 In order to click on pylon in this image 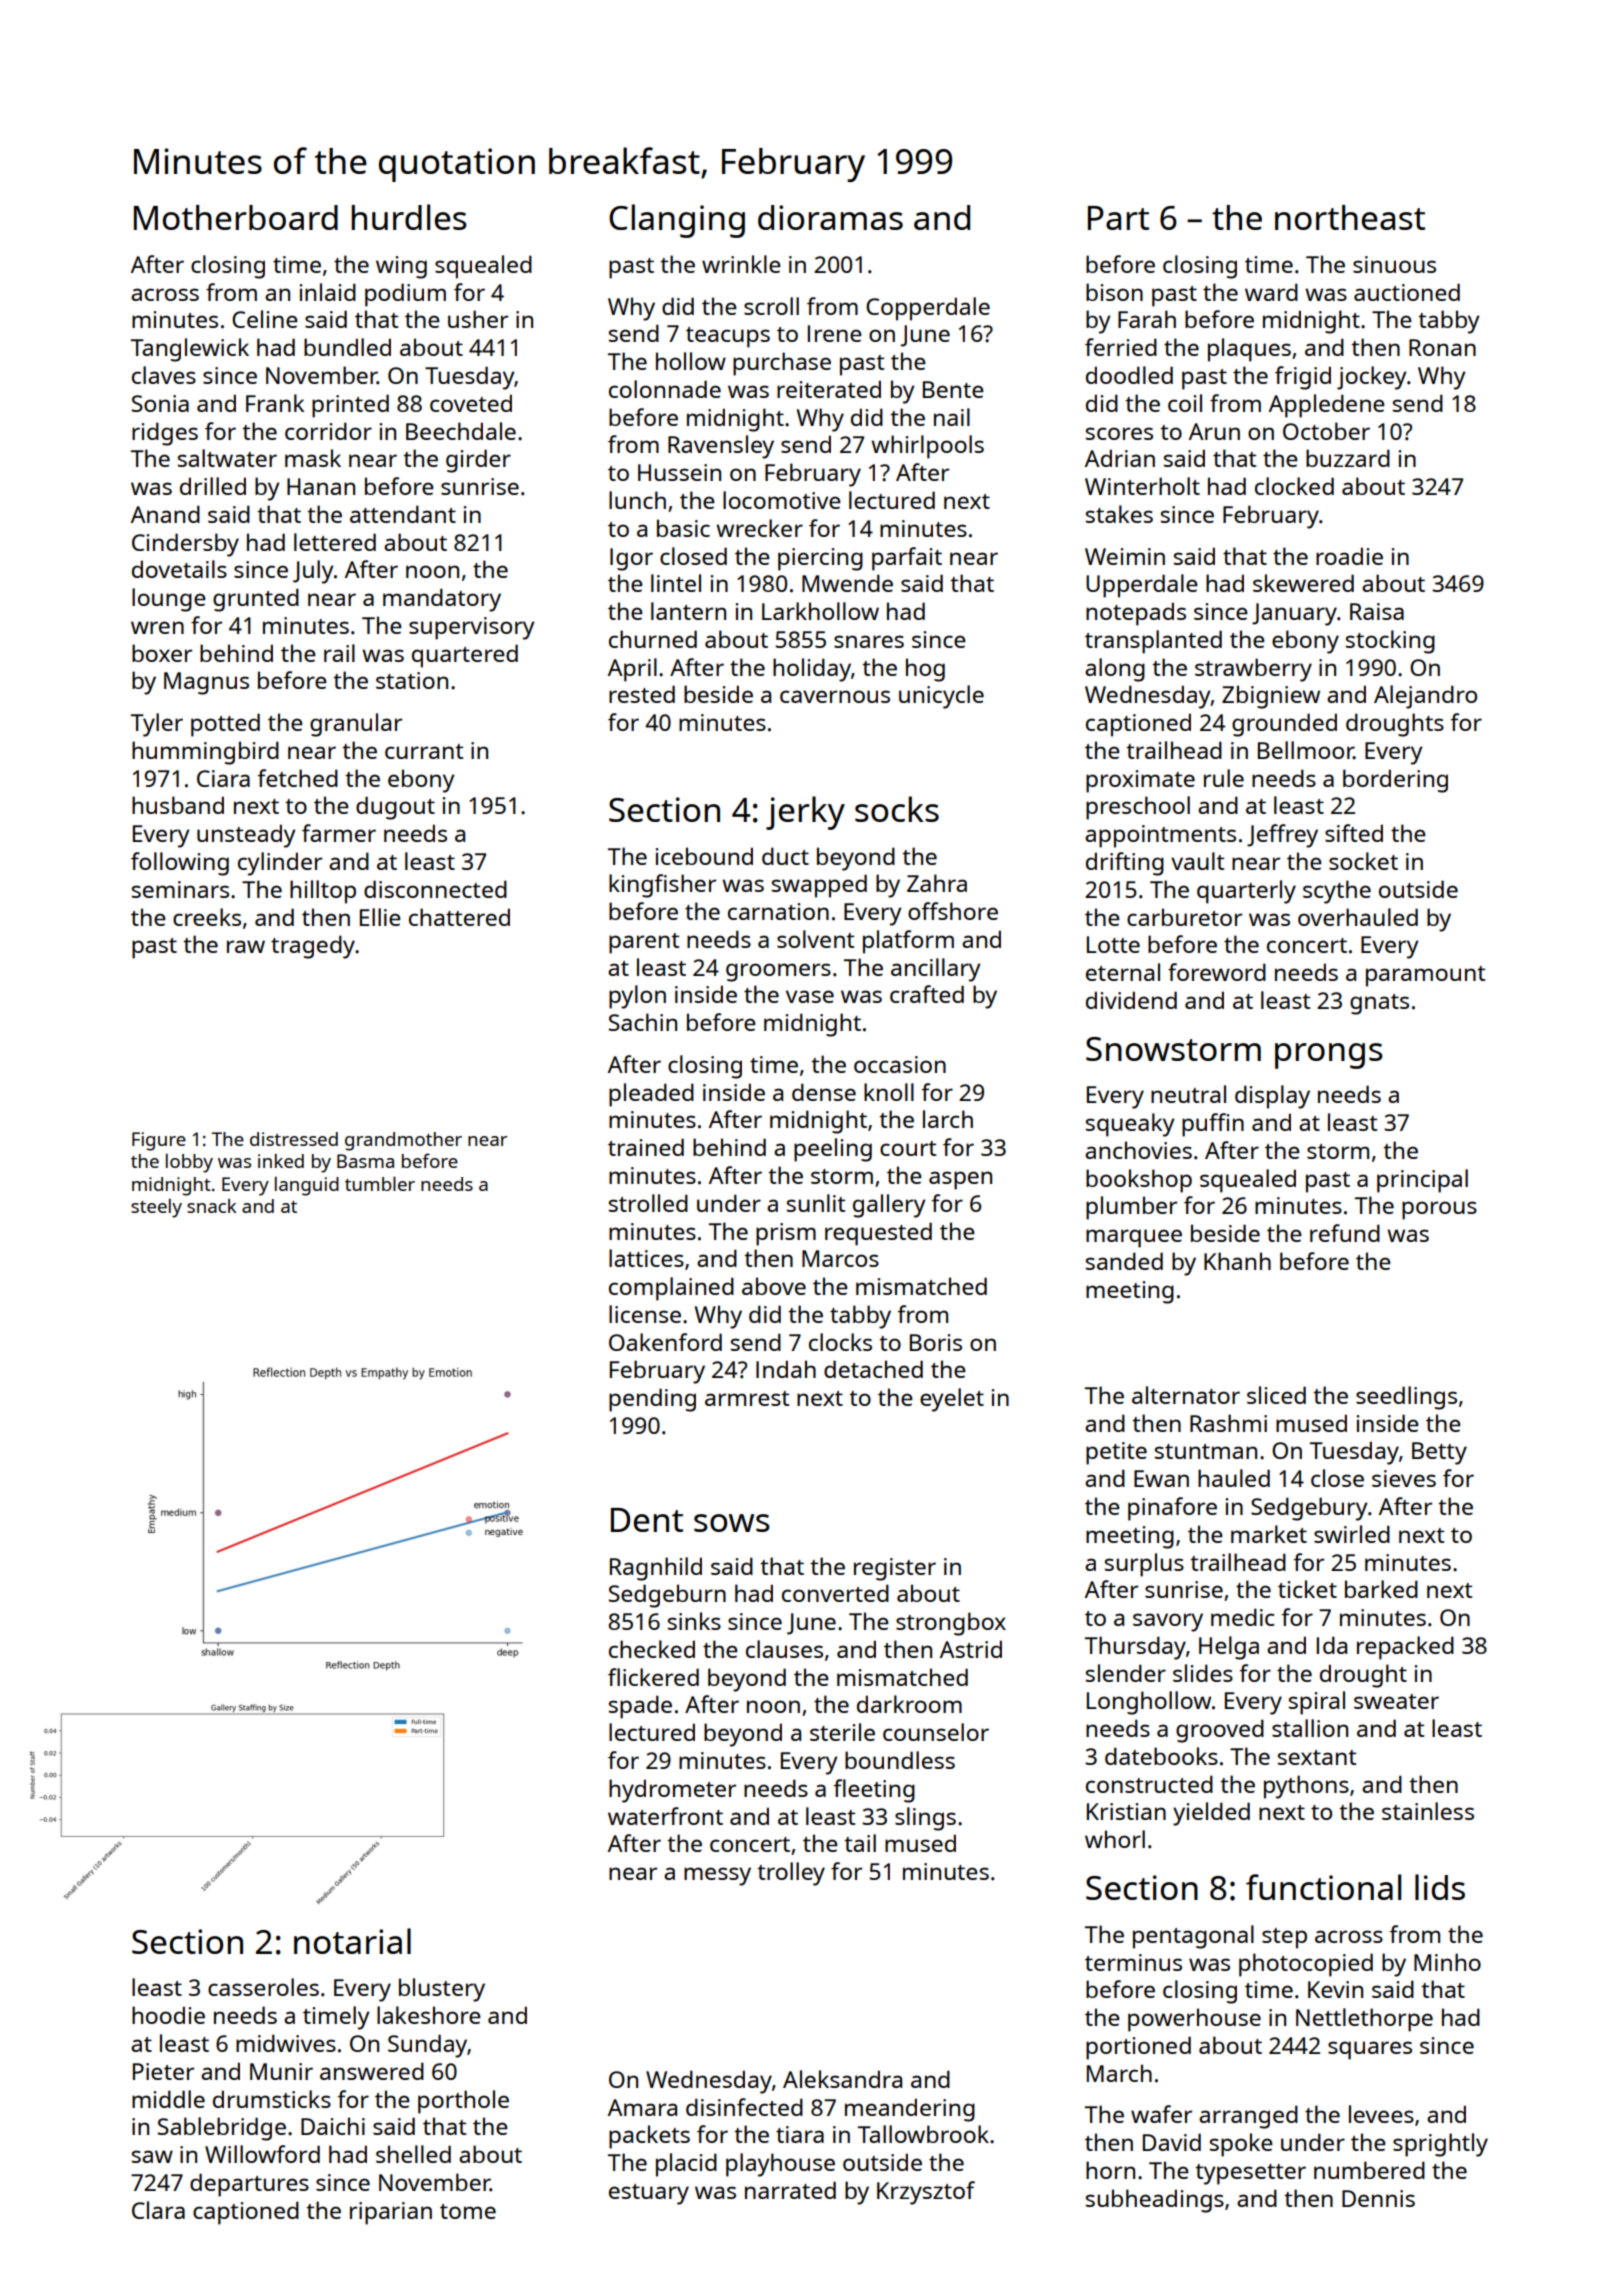, I will do `click(637, 997)`.
